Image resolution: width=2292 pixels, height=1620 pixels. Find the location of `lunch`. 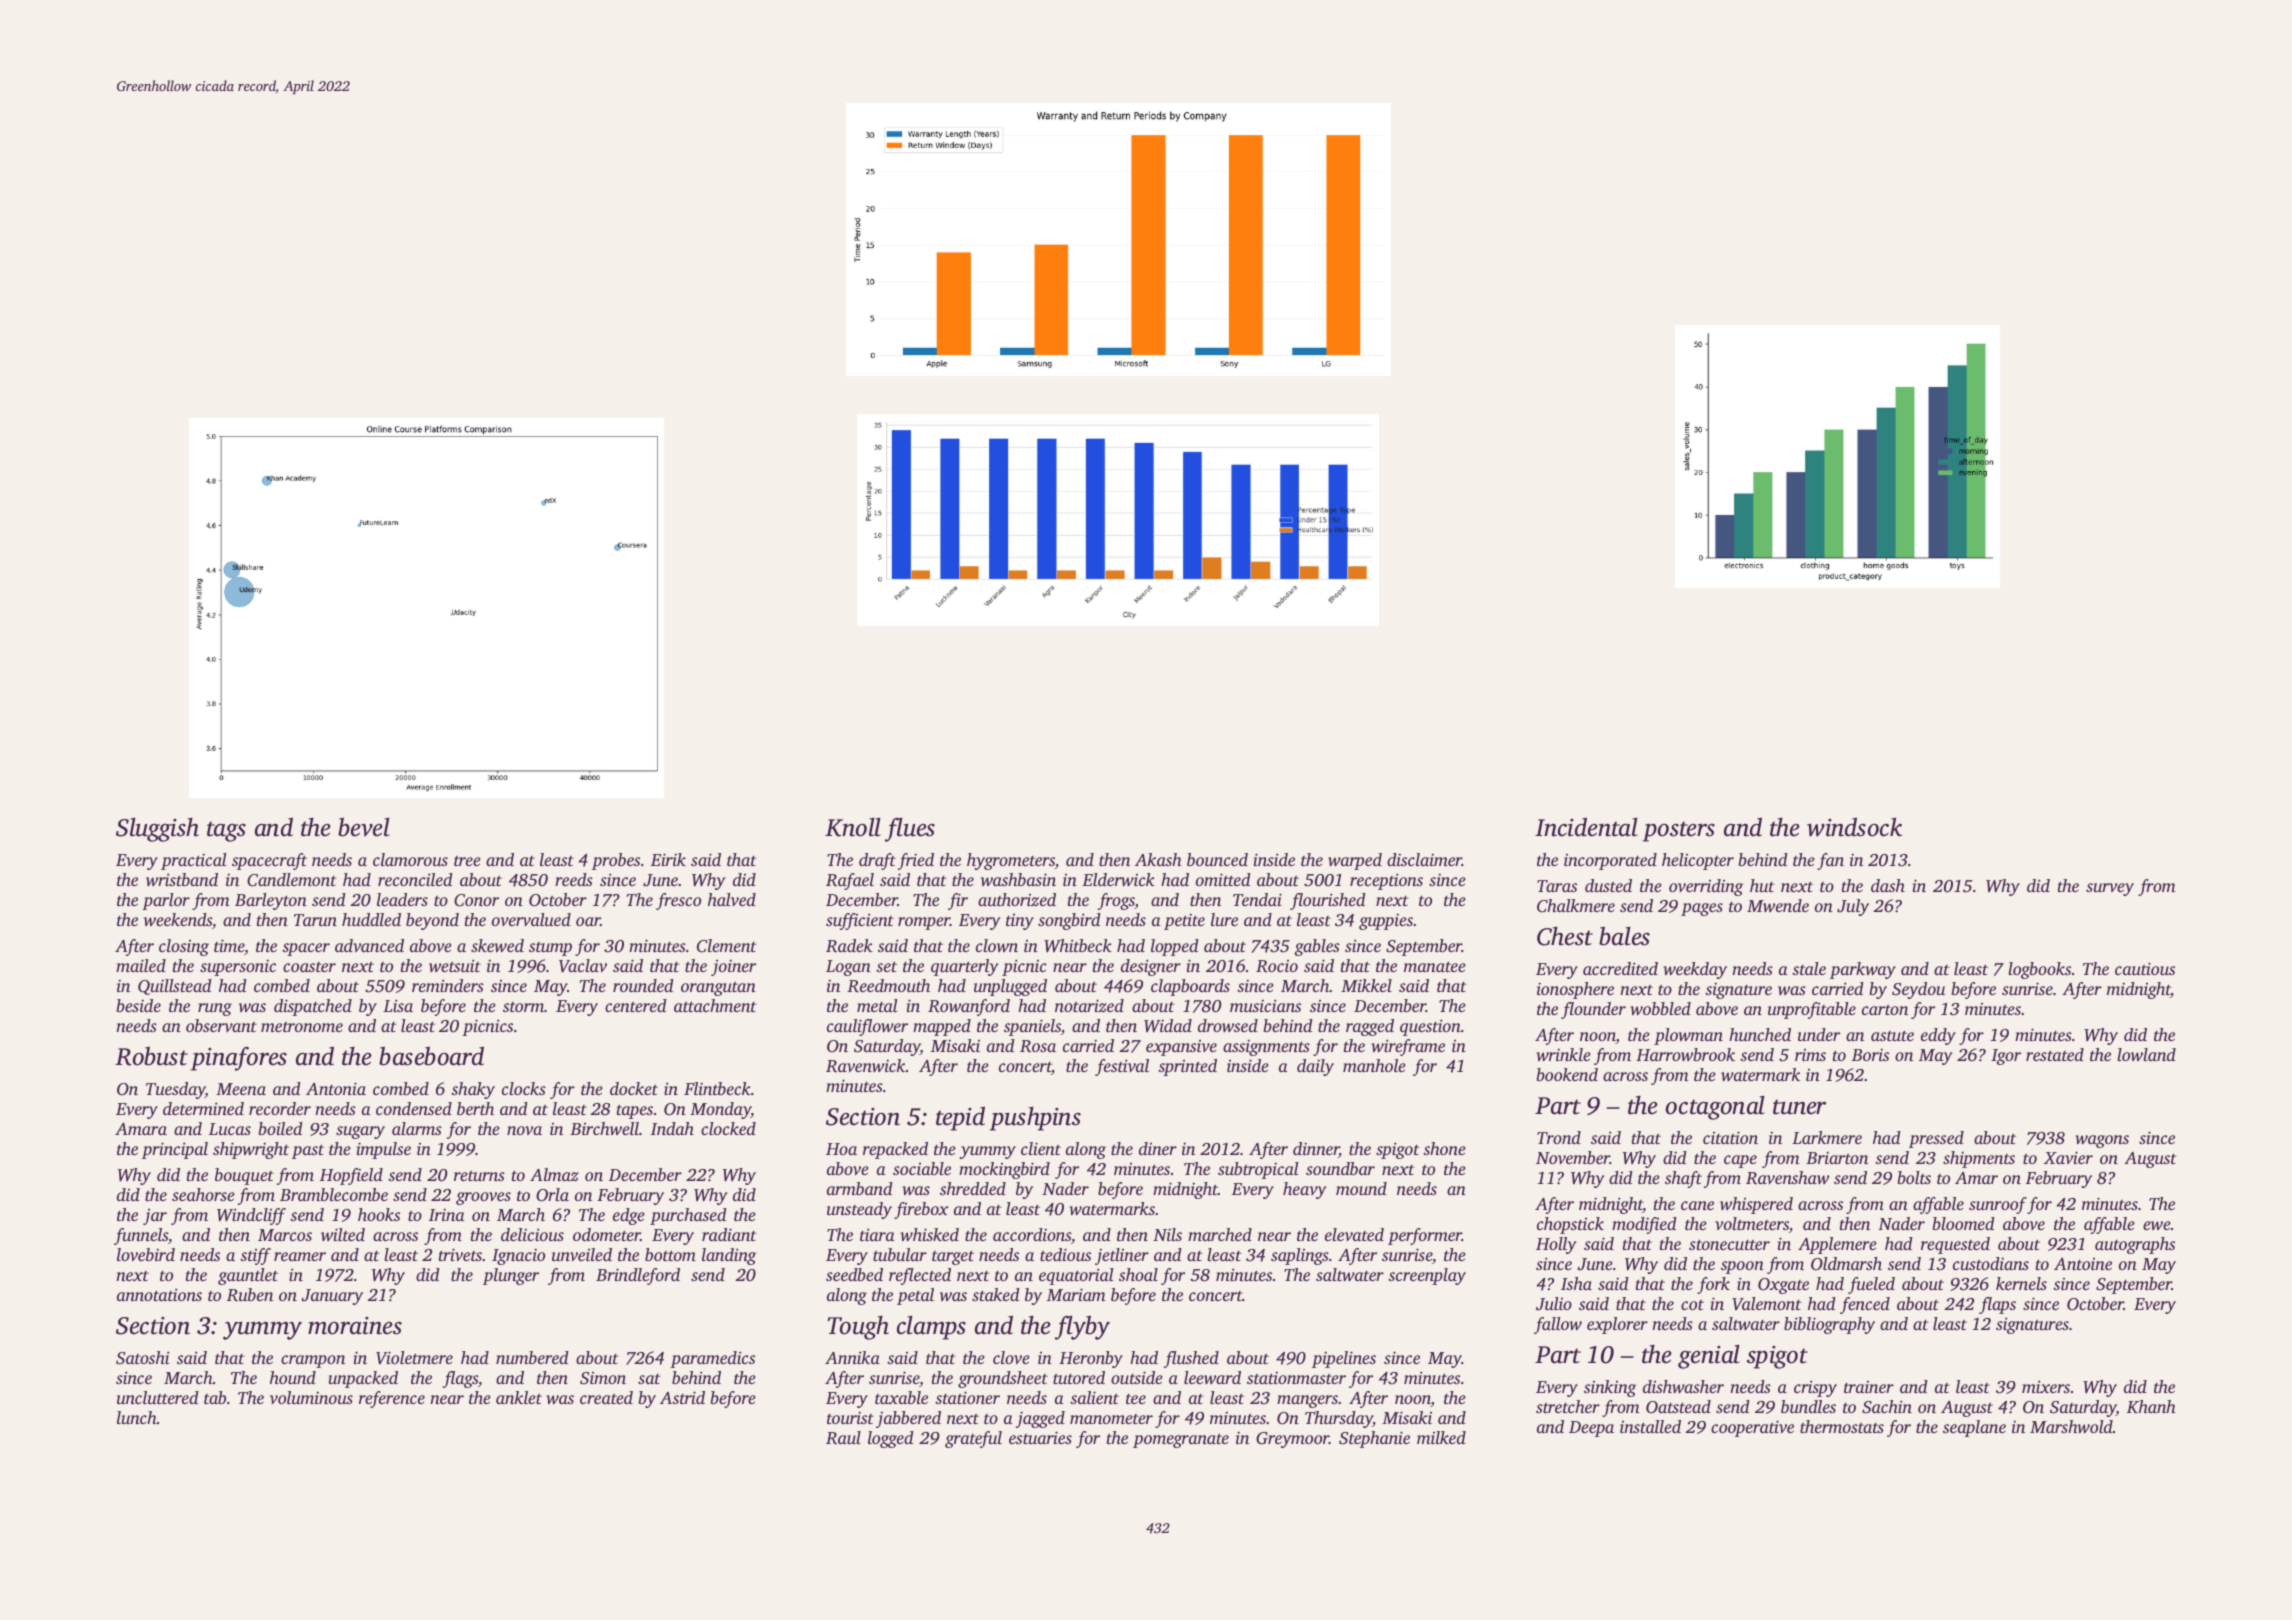

lunch is located at coordinates (137, 1417).
